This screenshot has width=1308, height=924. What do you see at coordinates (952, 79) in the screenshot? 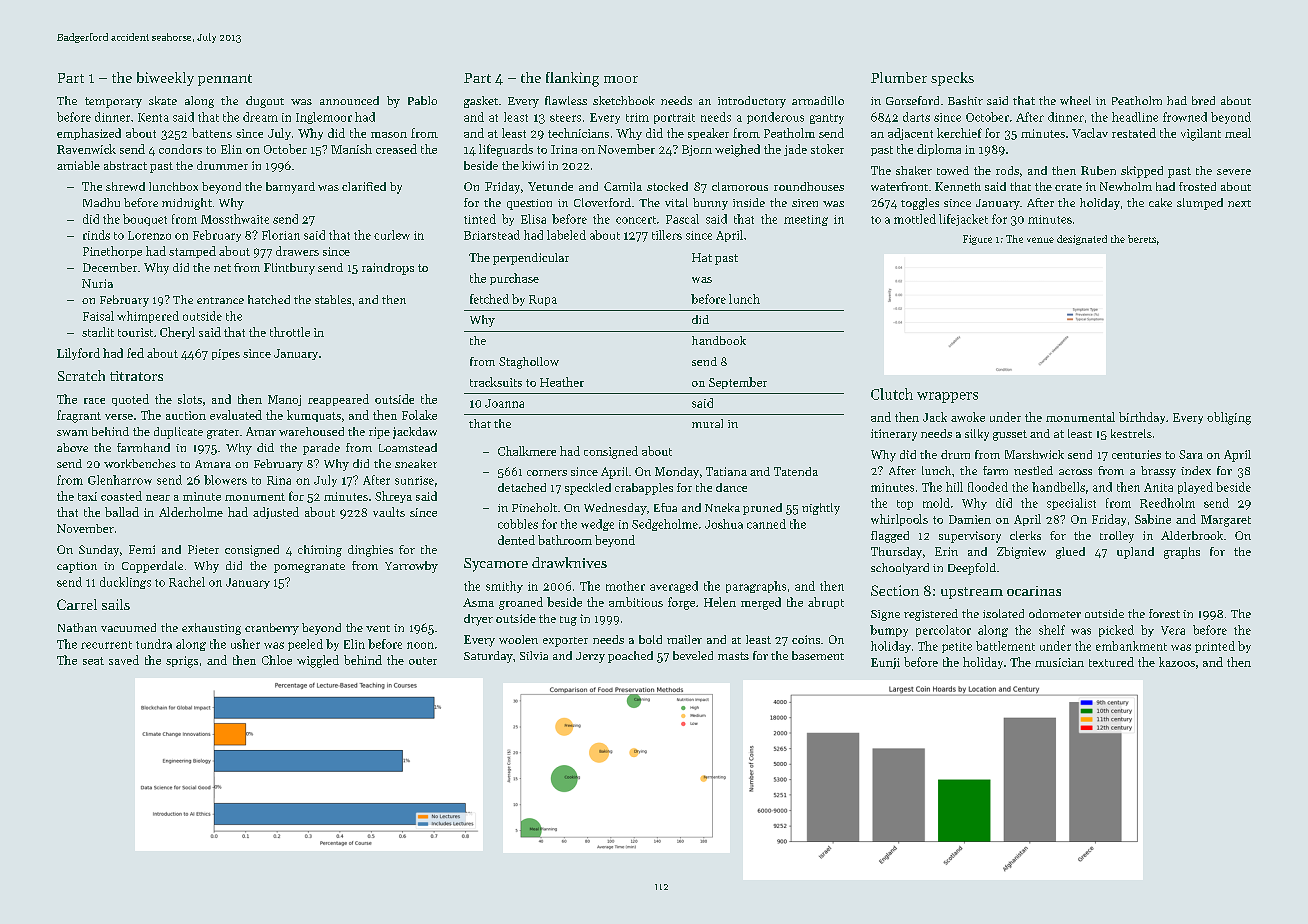
I see `specks` at bounding box center [952, 79].
